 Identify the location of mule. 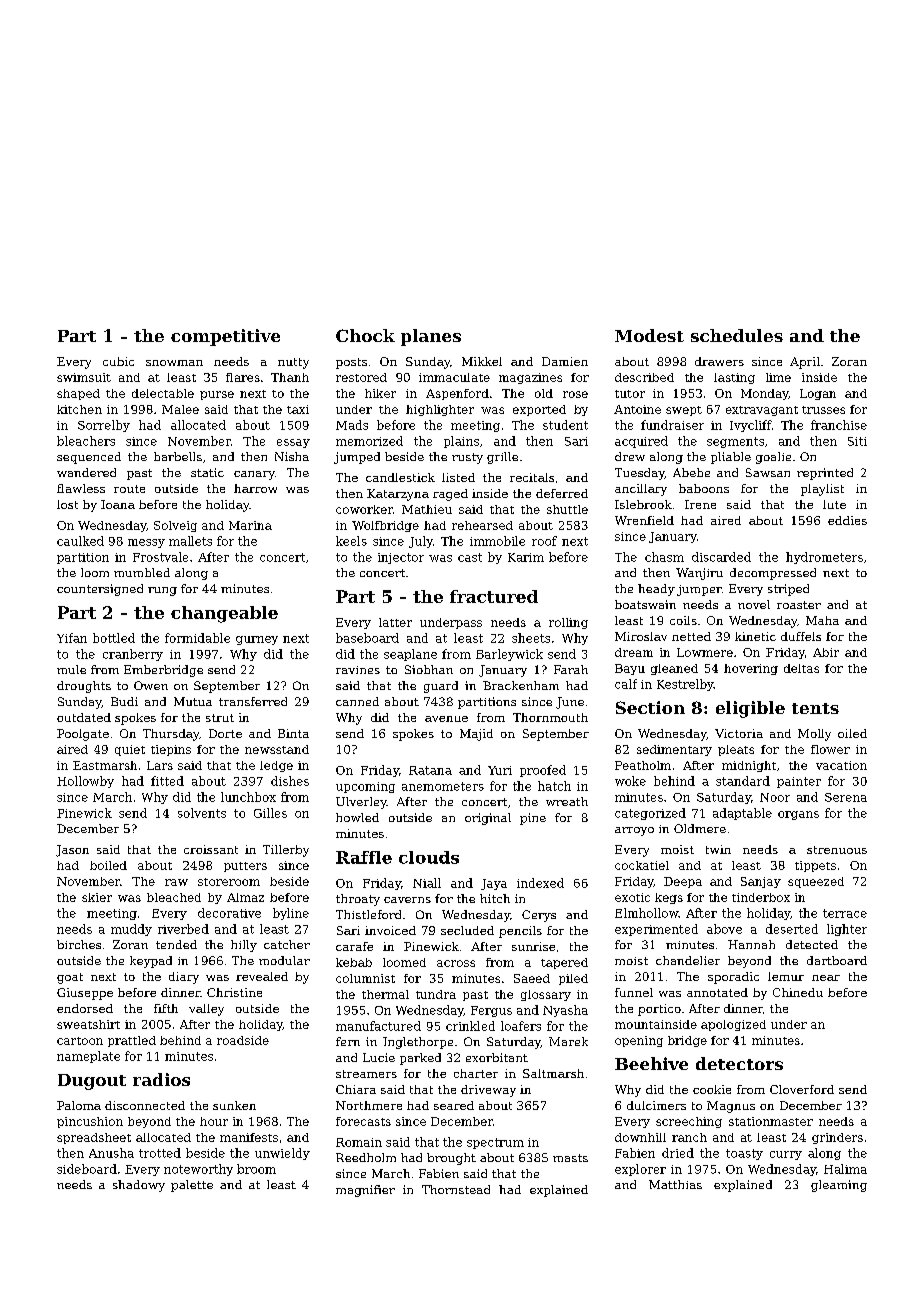
(71, 669).
